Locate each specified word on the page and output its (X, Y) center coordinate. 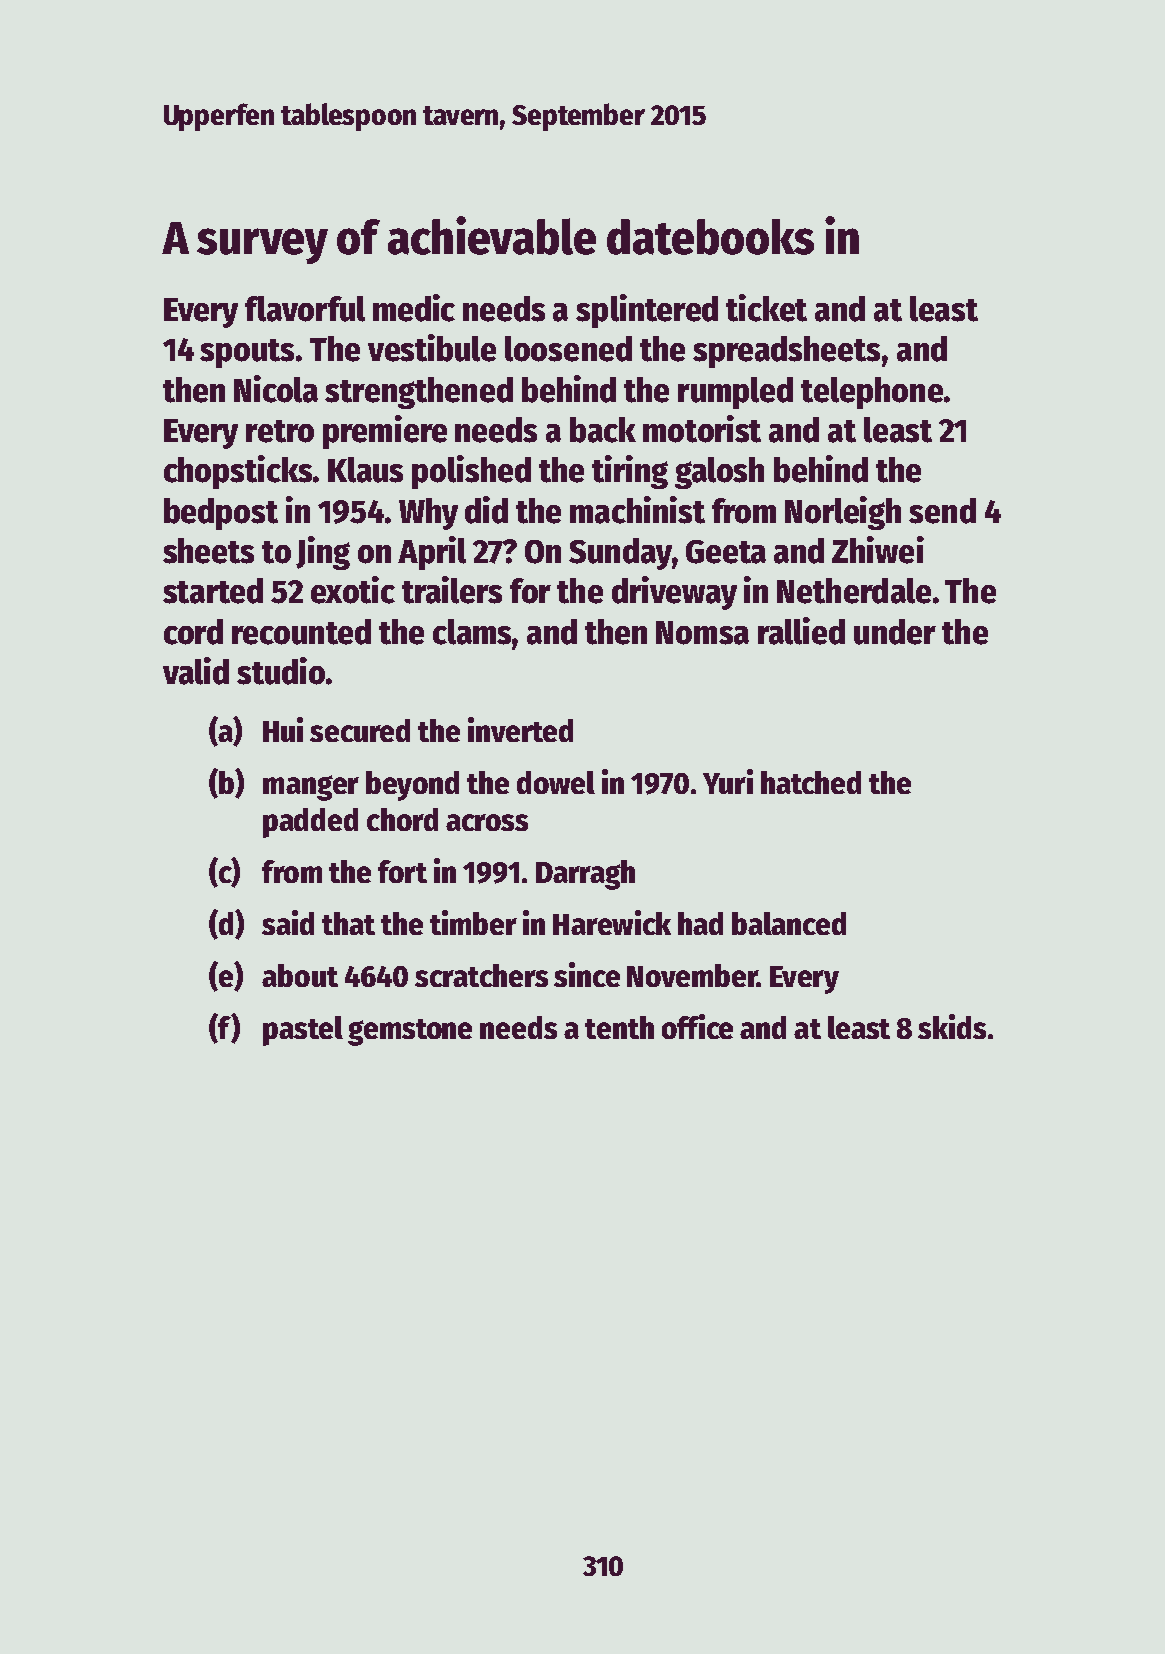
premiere (385, 432)
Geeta (726, 552)
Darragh (585, 875)
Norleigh (843, 513)
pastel (303, 1031)
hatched (811, 782)
